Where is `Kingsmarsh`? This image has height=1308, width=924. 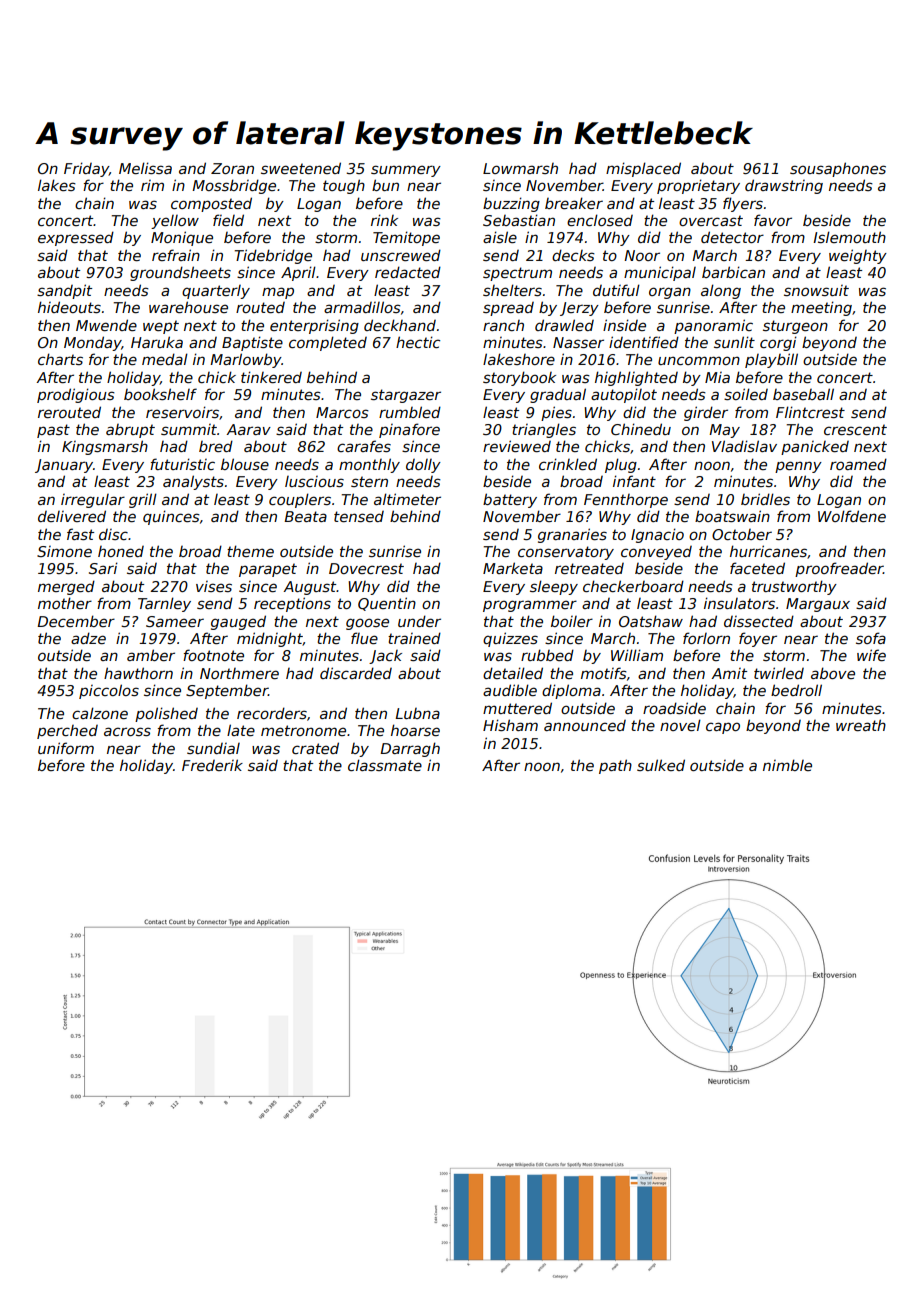
Kingsmarsh is located at coordinates (105, 447).
